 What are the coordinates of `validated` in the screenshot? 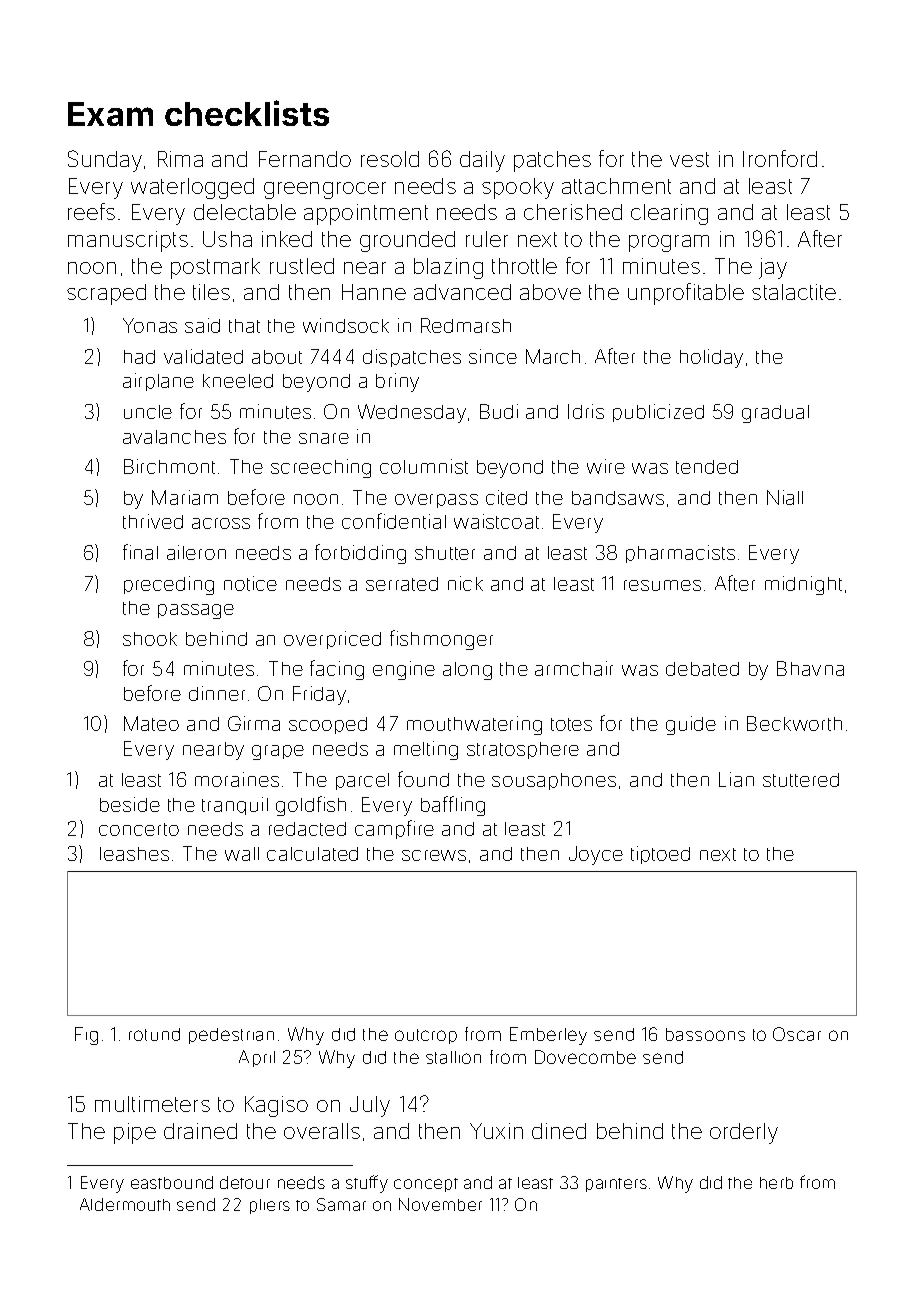 It's located at (203, 356).
